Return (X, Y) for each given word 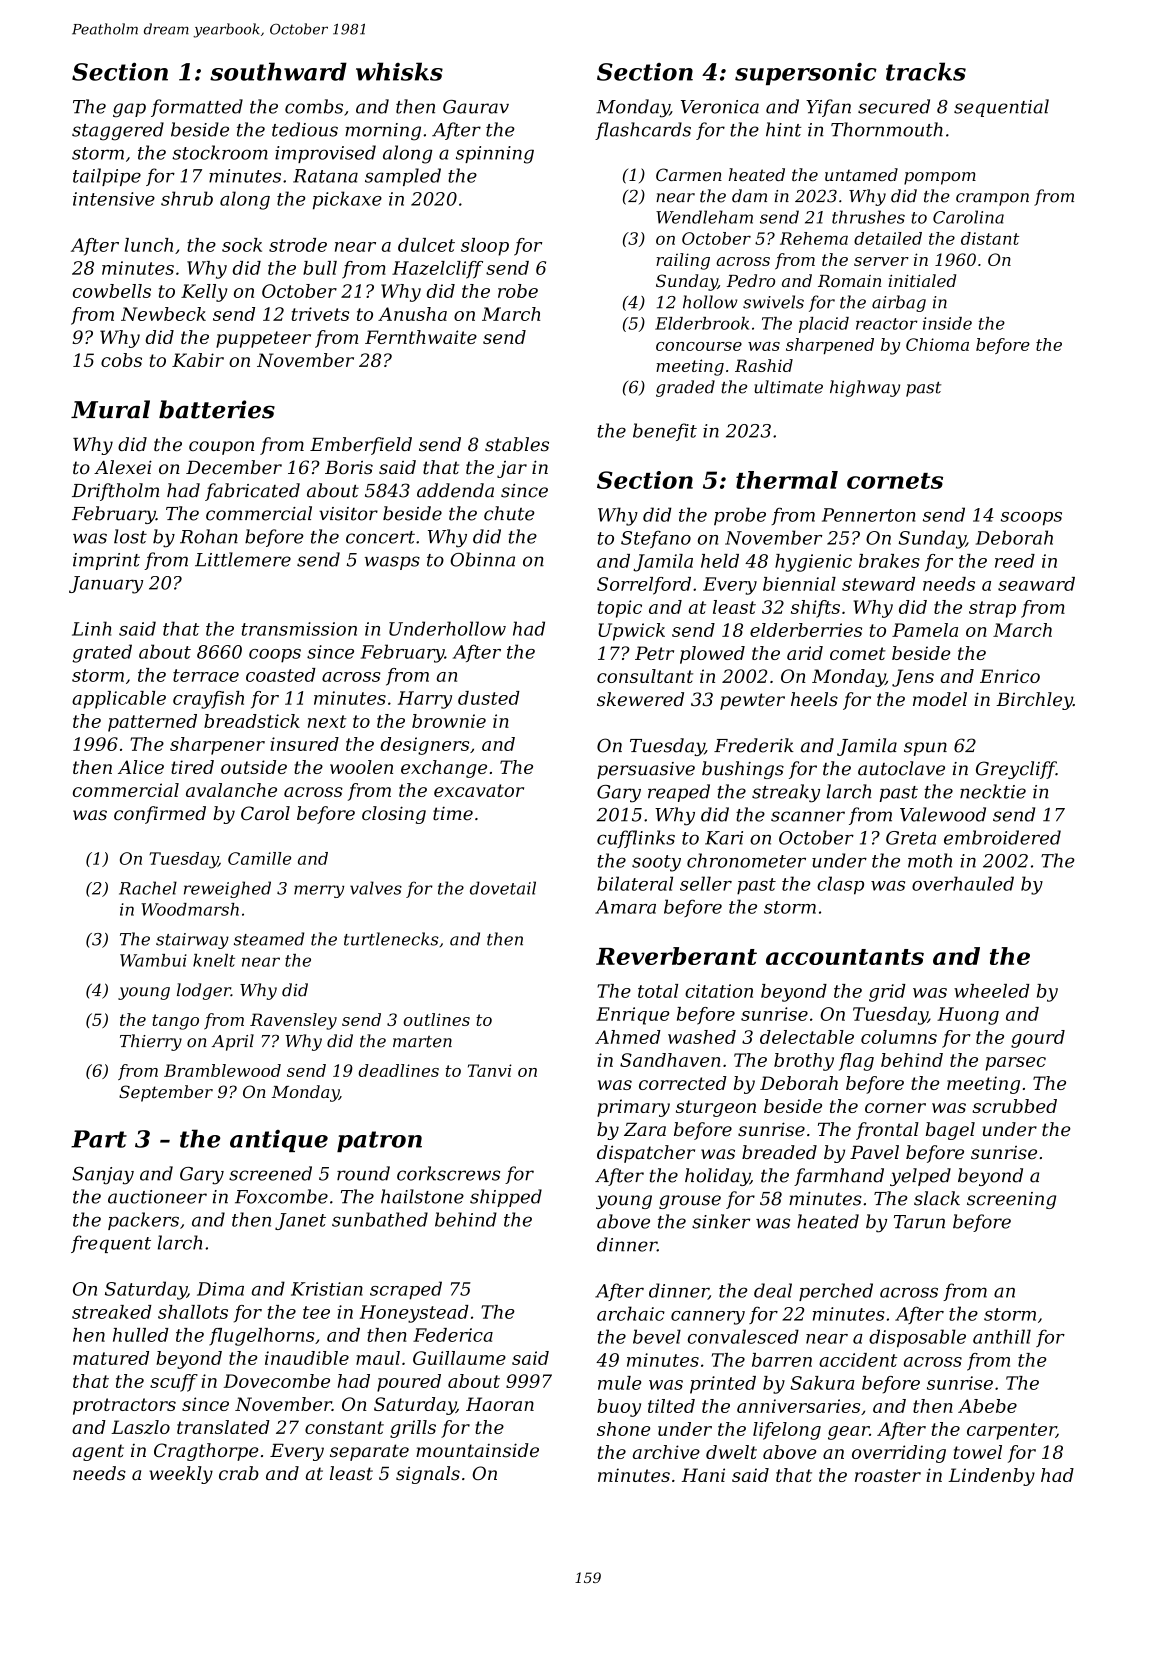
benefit (665, 432)
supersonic (806, 74)
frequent (111, 1244)
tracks (926, 71)
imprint (106, 561)
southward (278, 71)
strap (992, 609)
